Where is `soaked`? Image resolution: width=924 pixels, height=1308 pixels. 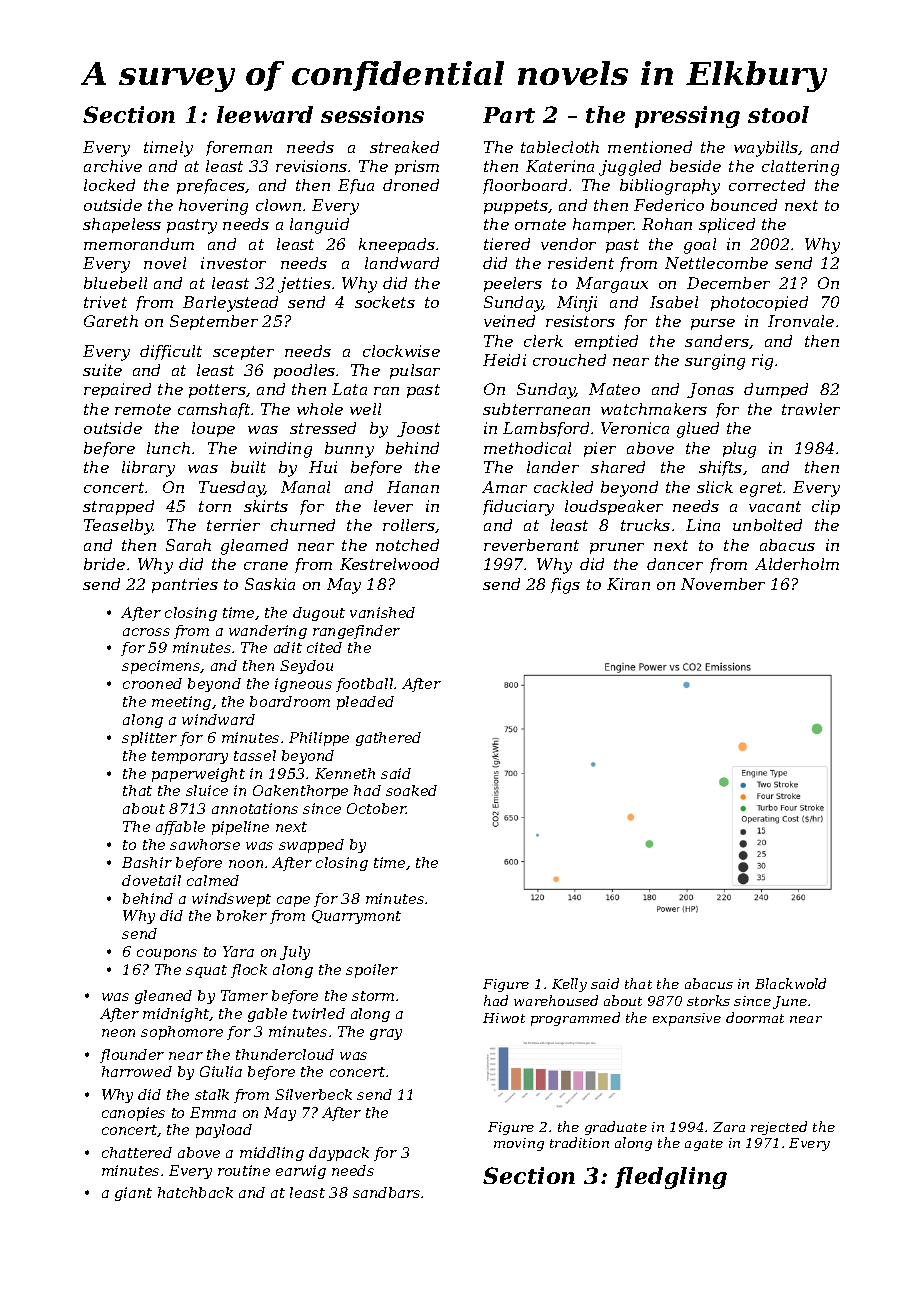 soaked is located at coordinates (411, 790).
